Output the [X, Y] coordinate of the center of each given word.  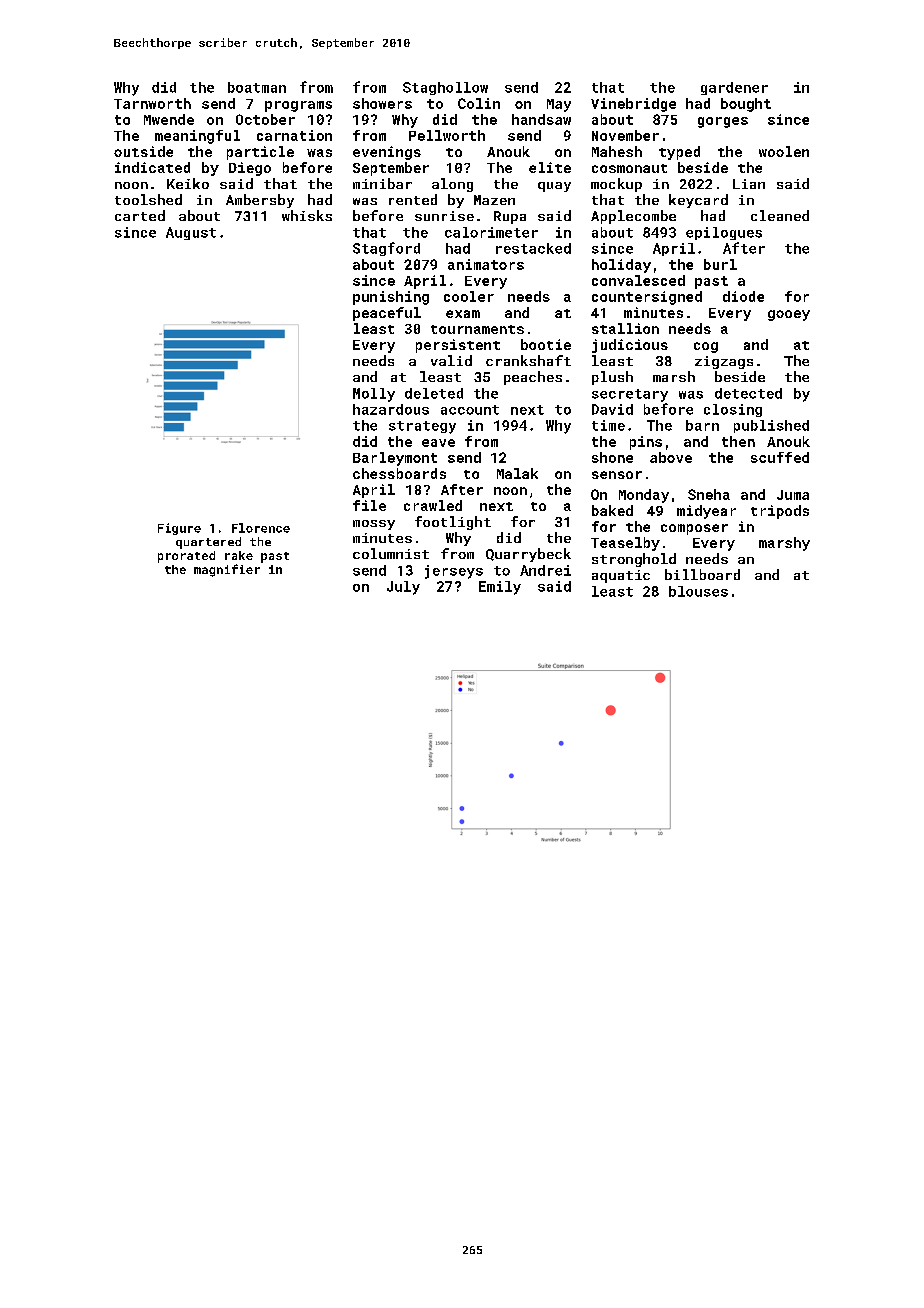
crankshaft [528, 360]
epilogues [724, 233]
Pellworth [447, 135]
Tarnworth [152, 103]
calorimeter [491, 232]
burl [720, 264]
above [671, 457]
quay [554, 187]
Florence [261, 528]
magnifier [227, 570]
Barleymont [395, 459]
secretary [630, 395]
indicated [152, 167]
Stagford [386, 249]
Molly [374, 395]
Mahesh [617, 151]
